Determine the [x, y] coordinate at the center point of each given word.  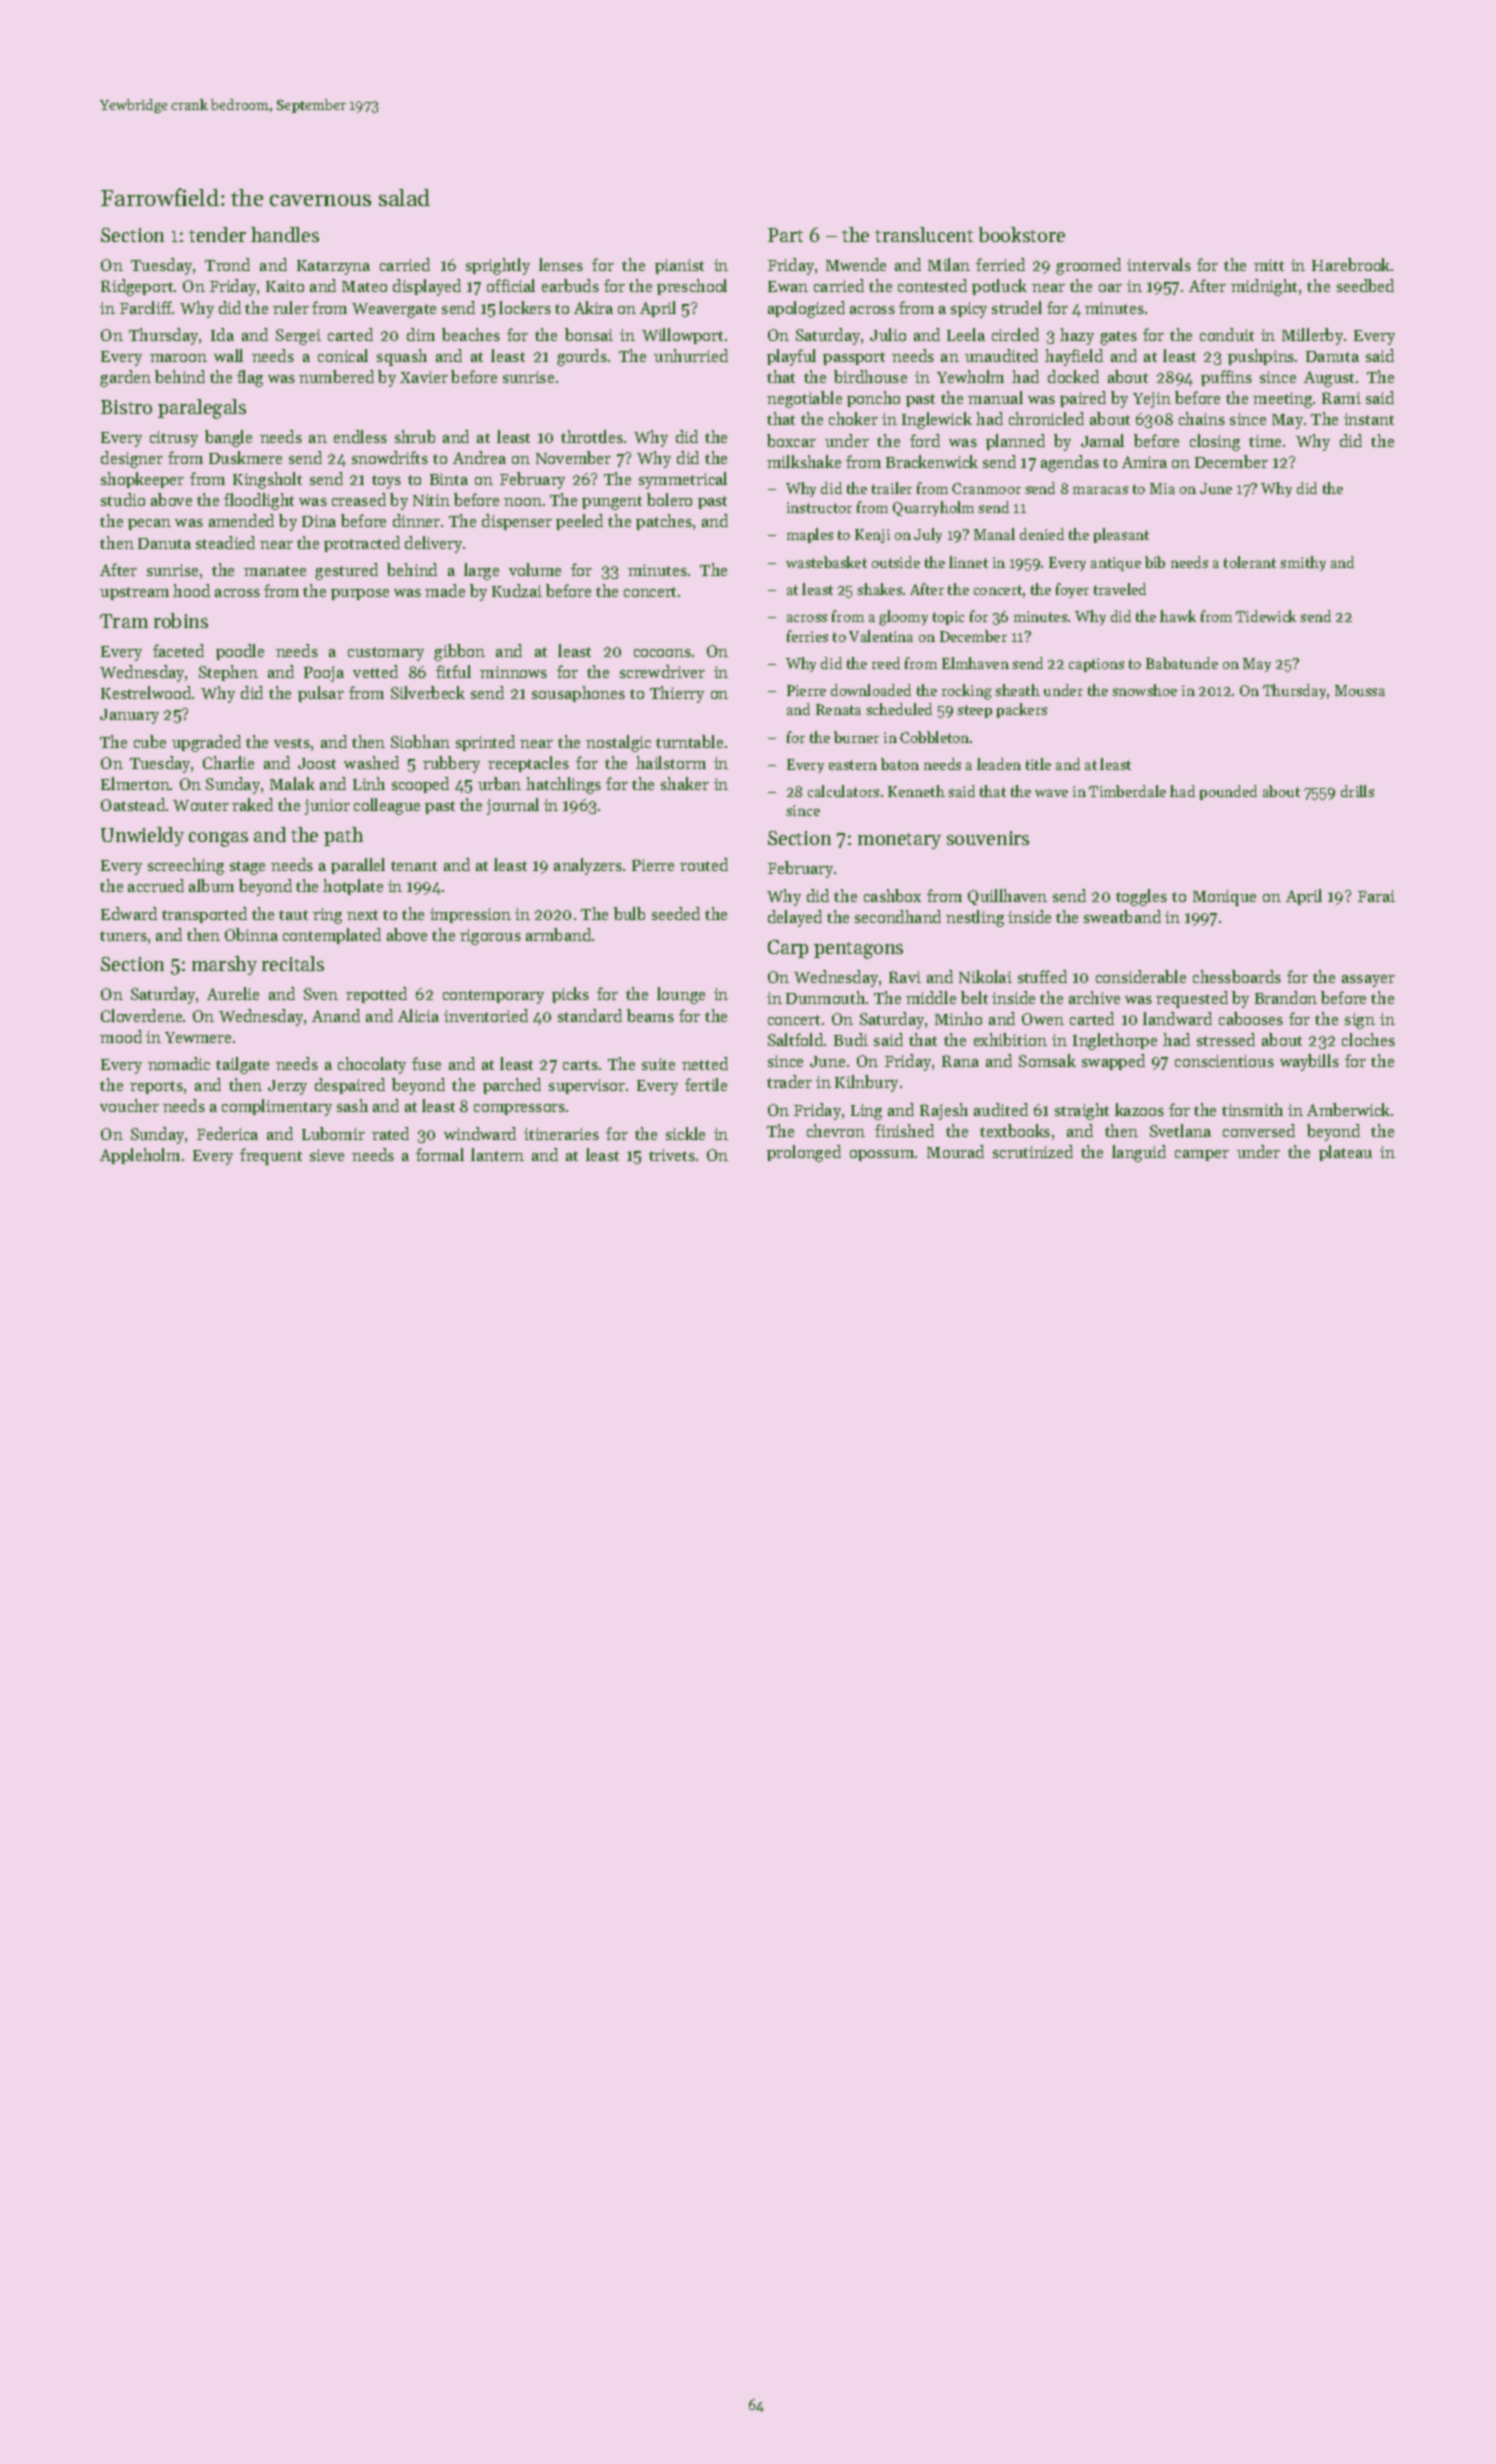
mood [121, 1036]
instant [1369, 419]
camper [1202, 1155]
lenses [561, 264]
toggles [1141, 897]
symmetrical [683, 480]
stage [247, 868]
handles [285, 234]
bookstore [1022, 234]
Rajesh [944, 1111]
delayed [795, 918]
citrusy [174, 439]
